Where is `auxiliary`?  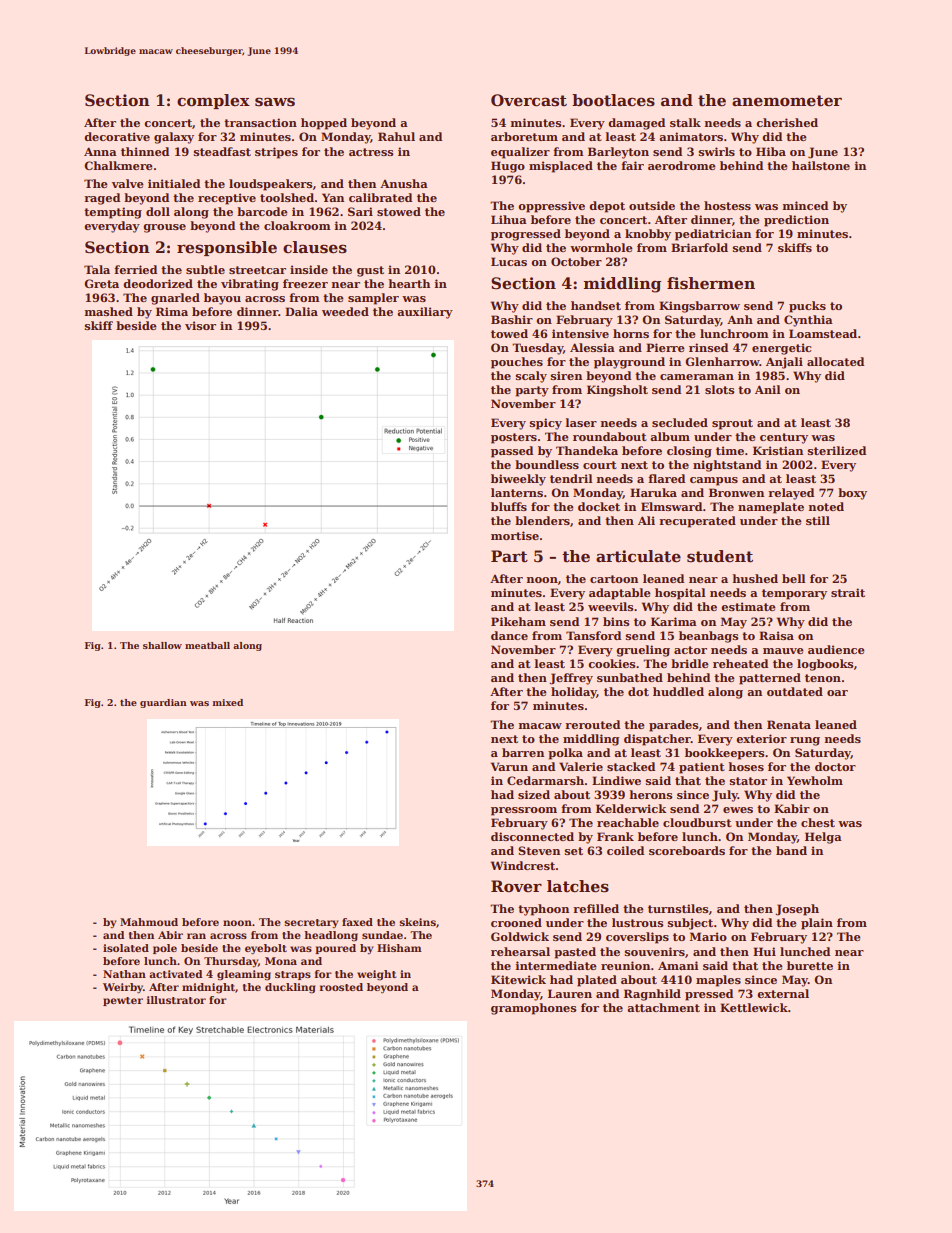 auxiliary is located at coordinates (425, 313).
